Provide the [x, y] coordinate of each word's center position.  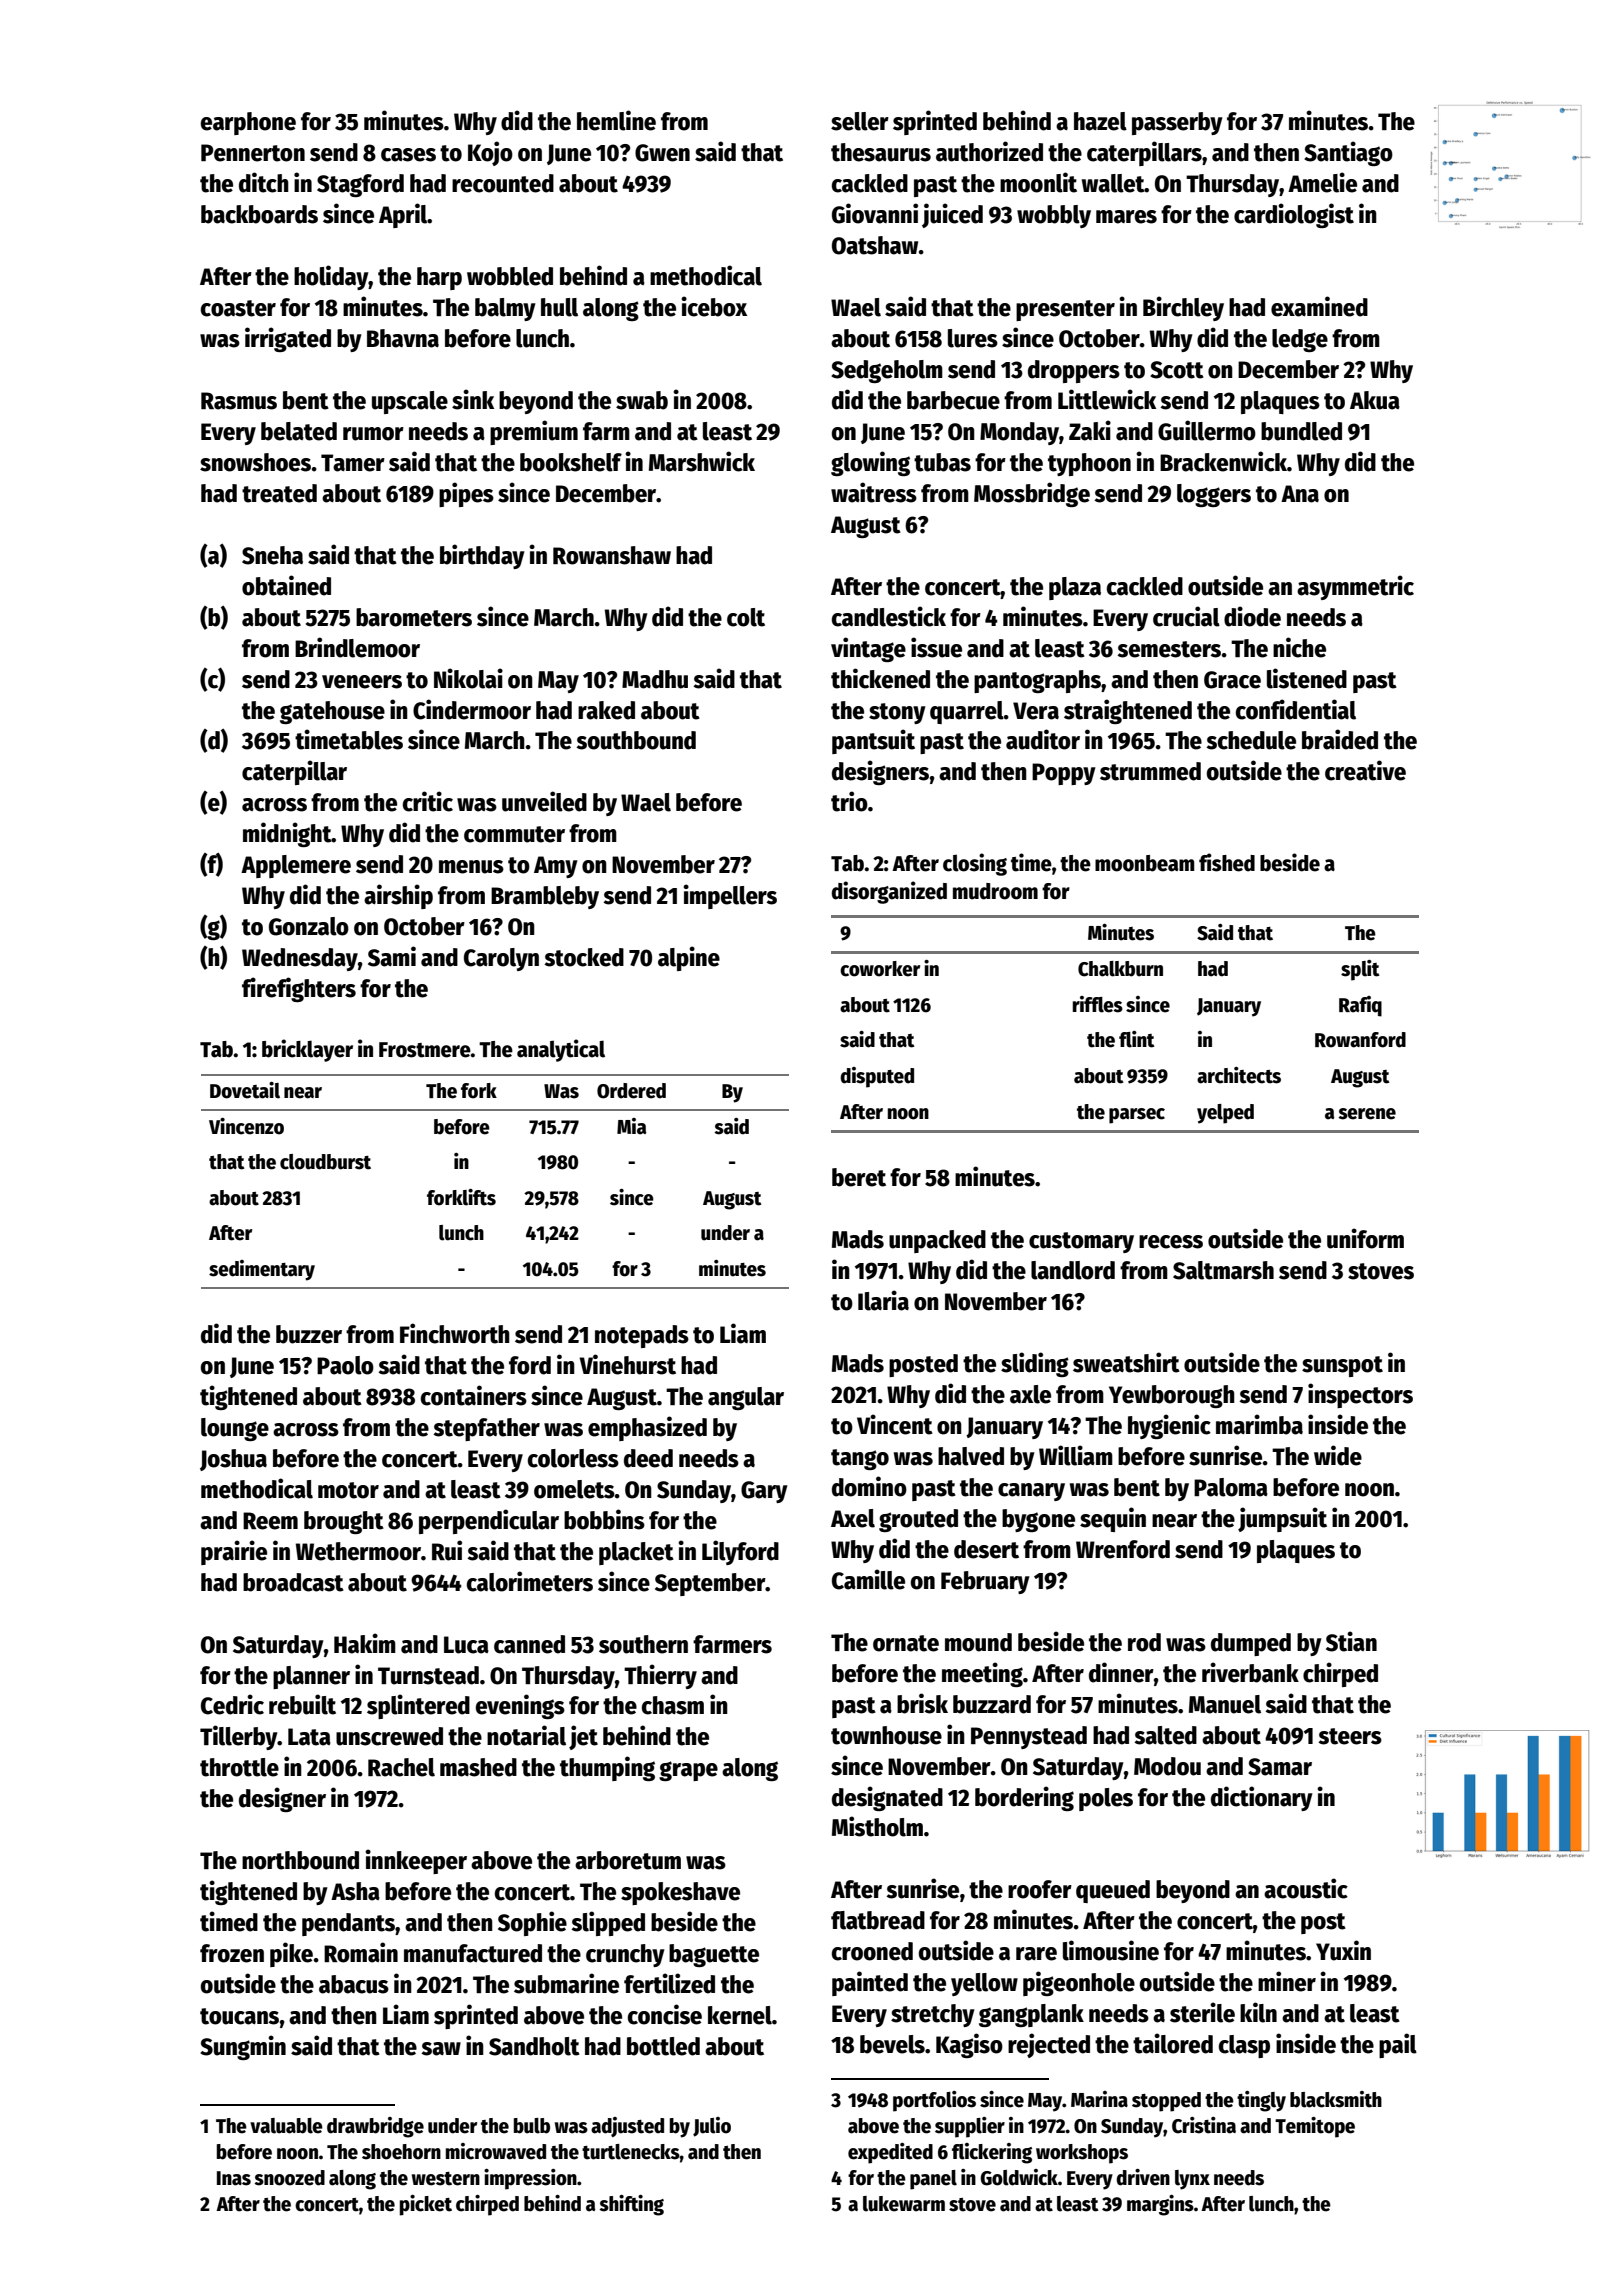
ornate [906, 1643]
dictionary [1262, 1798]
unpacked [937, 1241]
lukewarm [904, 2204]
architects [1239, 1075]
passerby [1177, 123]
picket [426, 2205]
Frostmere [425, 1050]
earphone [248, 123]
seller [860, 121]
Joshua [233, 1460]
